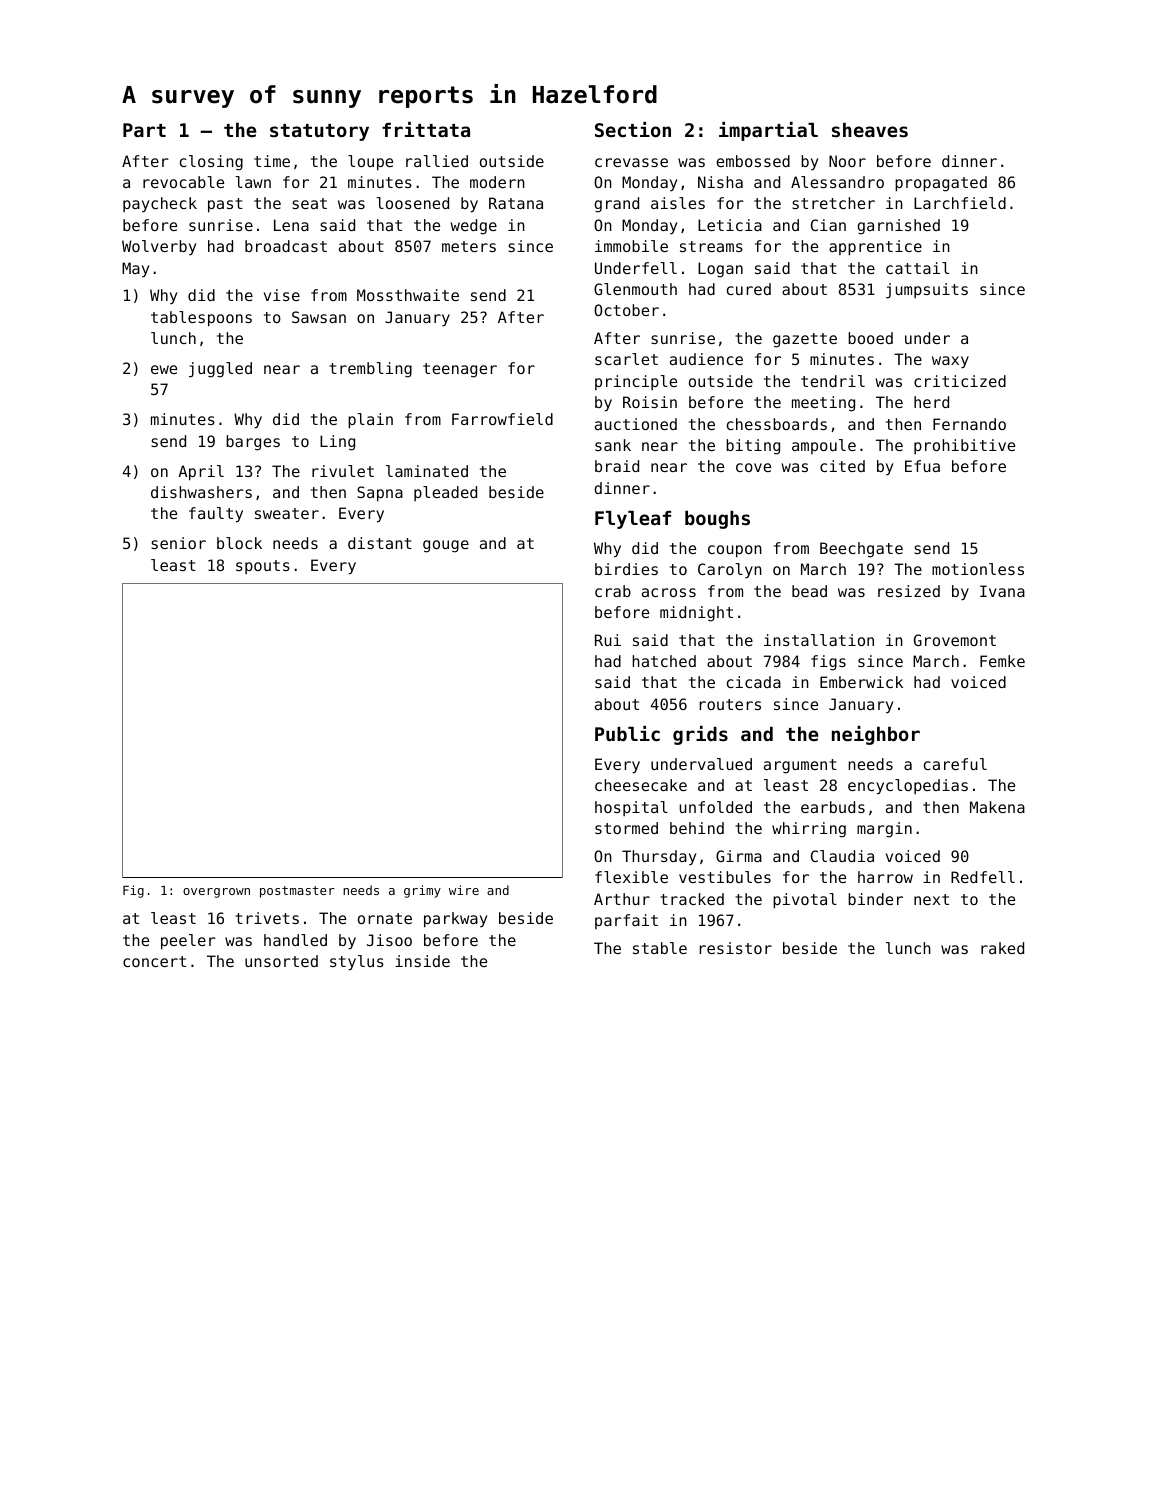 This page has height=1497, width=1157. I want to click on distant, so click(380, 543).
